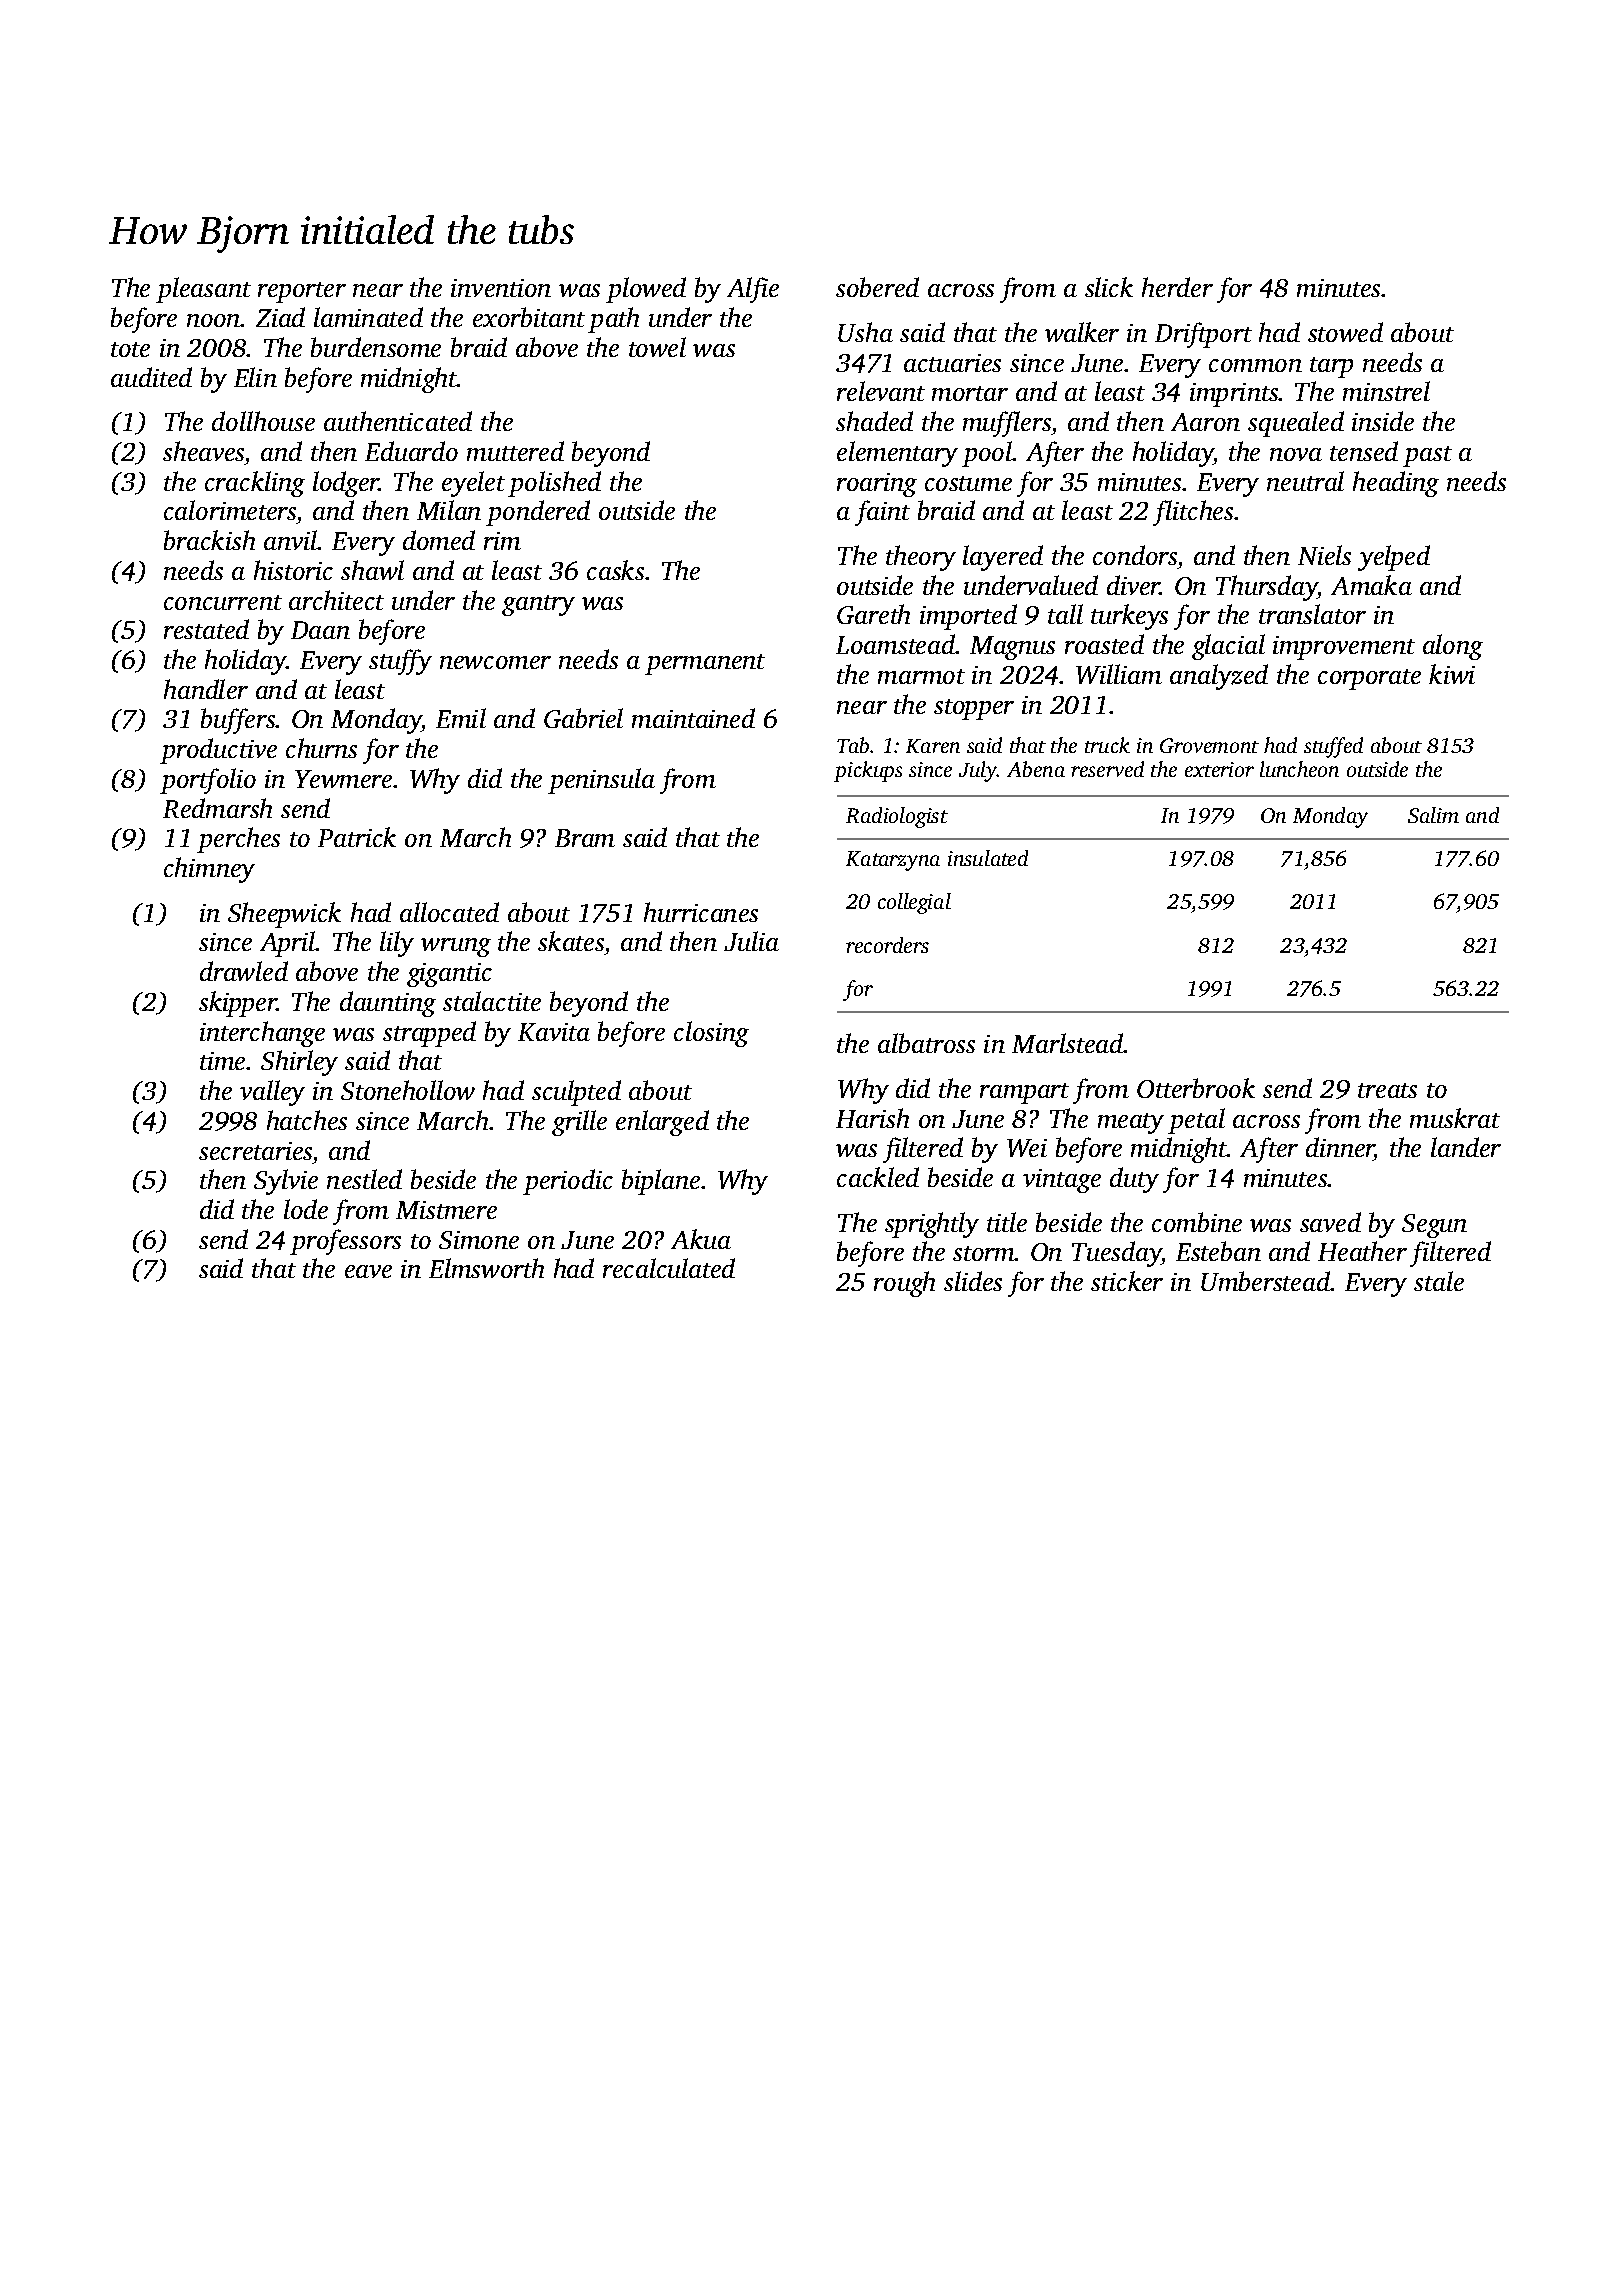 This screenshot has height=2292, width=1620. I want to click on pleasant, so click(203, 290).
